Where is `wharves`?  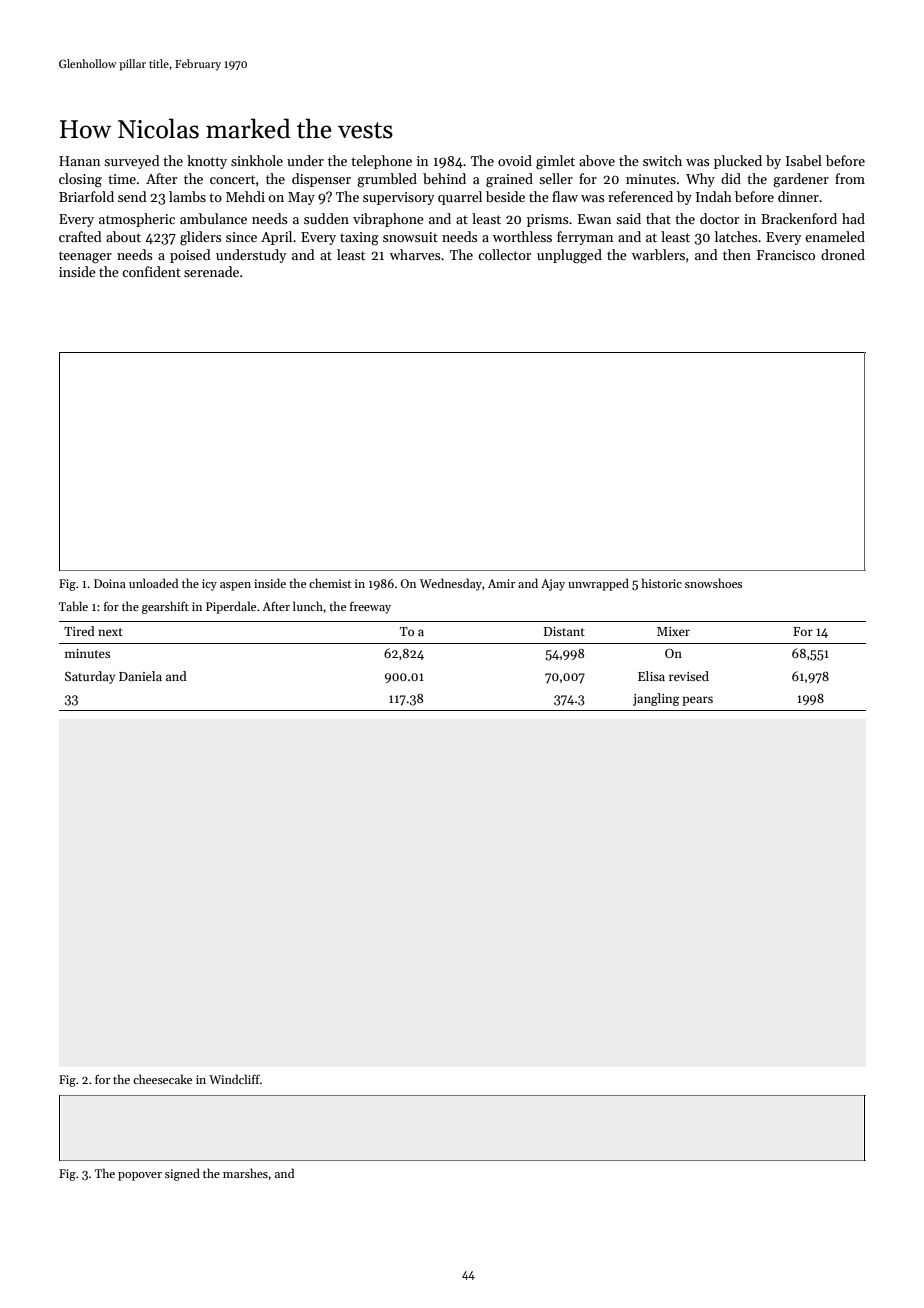
wharves is located at coordinates (415, 254).
